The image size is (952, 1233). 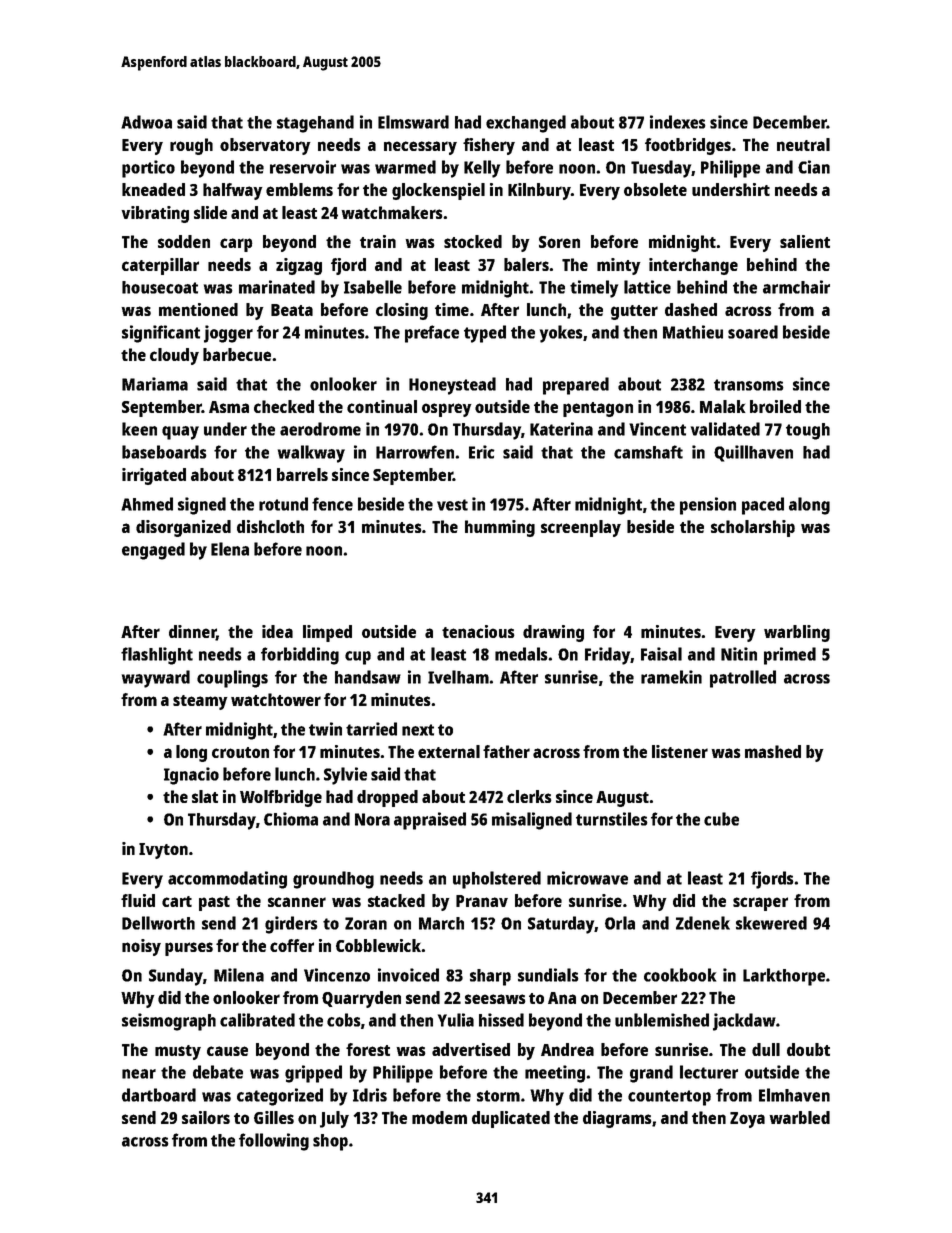 What do you see at coordinates (313, 1074) in the image?
I see `gripped` at bounding box center [313, 1074].
